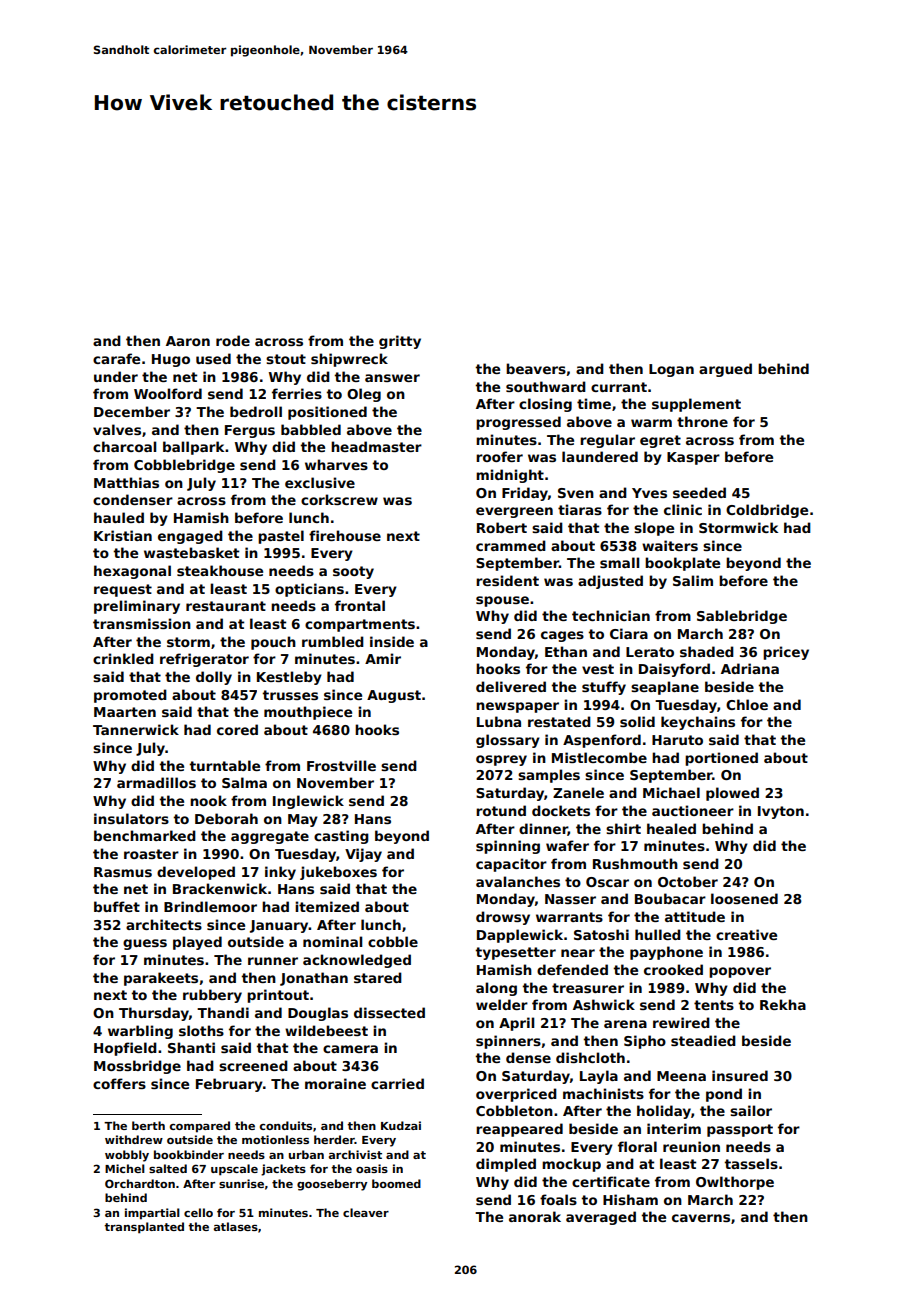 The width and height of the image is (908, 1316). What do you see at coordinates (671, 370) in the image?
I see `Logan` at bounding box center [671, 370].
